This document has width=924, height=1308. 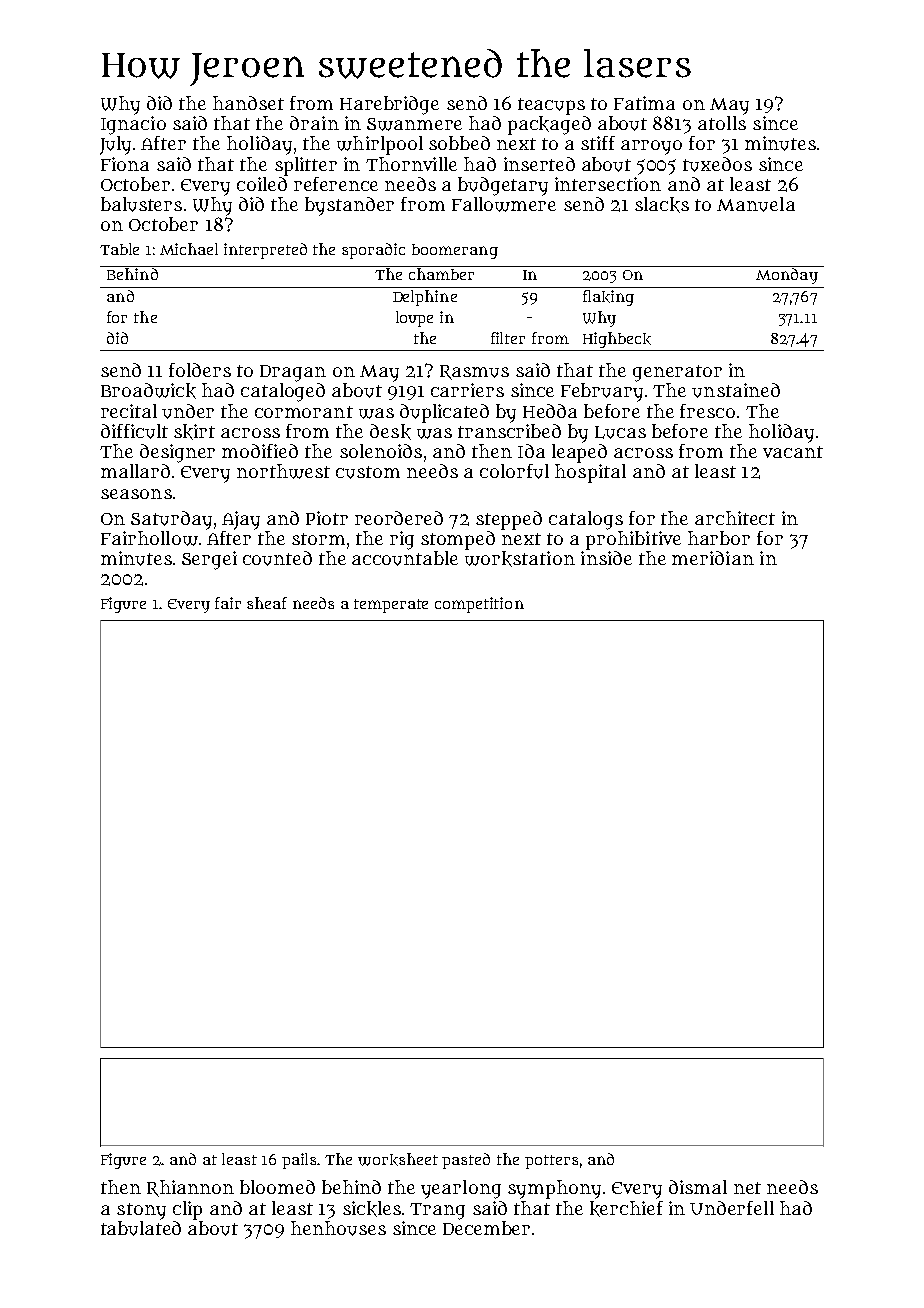 I want to click on Manuela, so click(x=756, y=204).
